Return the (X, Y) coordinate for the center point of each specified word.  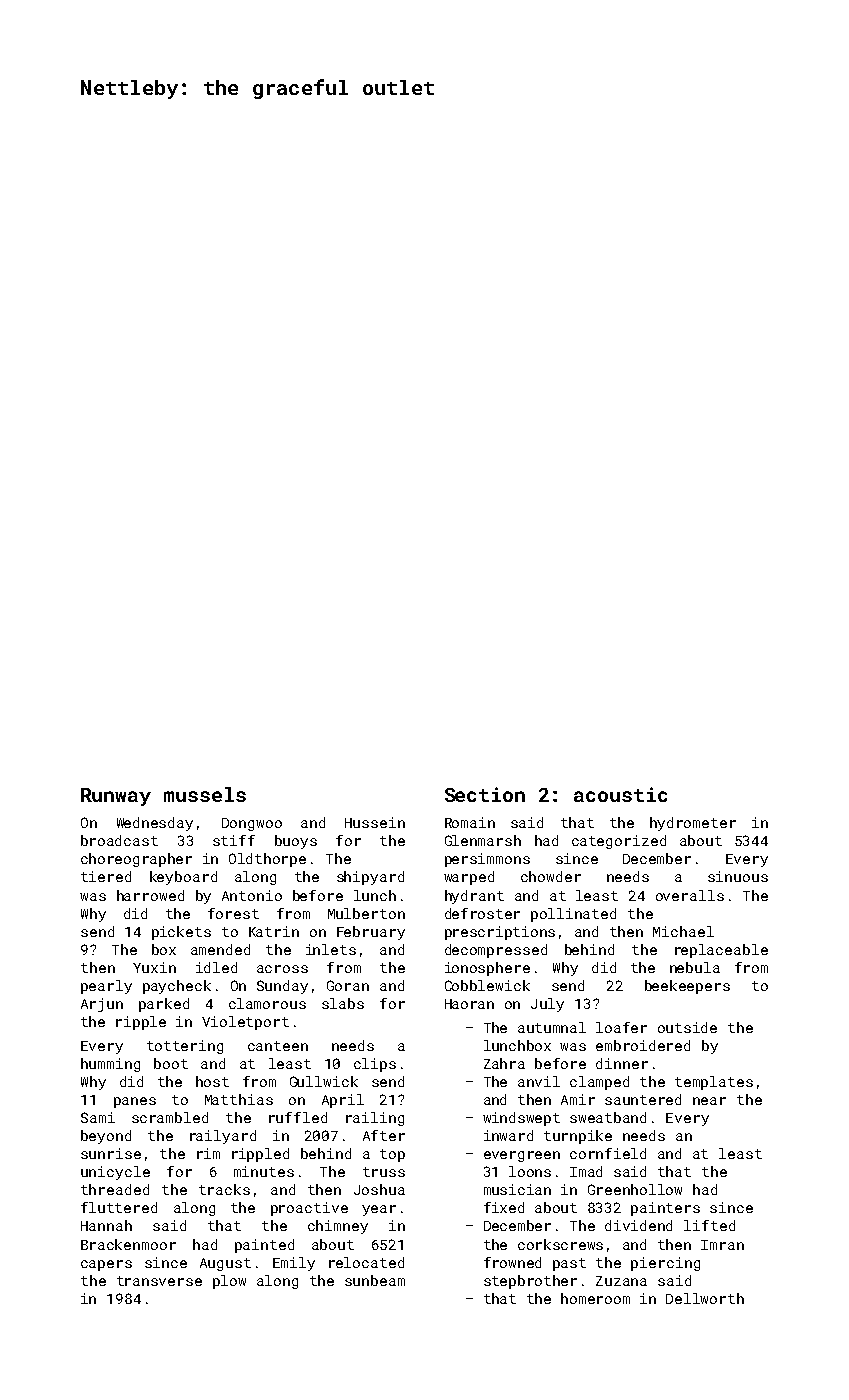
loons (530, 1171)
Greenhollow (635, 1189)
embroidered (643, 1045)
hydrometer (693, 824)
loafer (621, 1027)
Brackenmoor (128, 1244)
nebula (695, 967)
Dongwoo (252, 824)
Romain (470, 822)
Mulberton (366, 913)
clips (375, 1065)
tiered (106, 876)
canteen (278, 1046)
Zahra (504, 1063)
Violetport (245, 1023)
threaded (115, 1189)
